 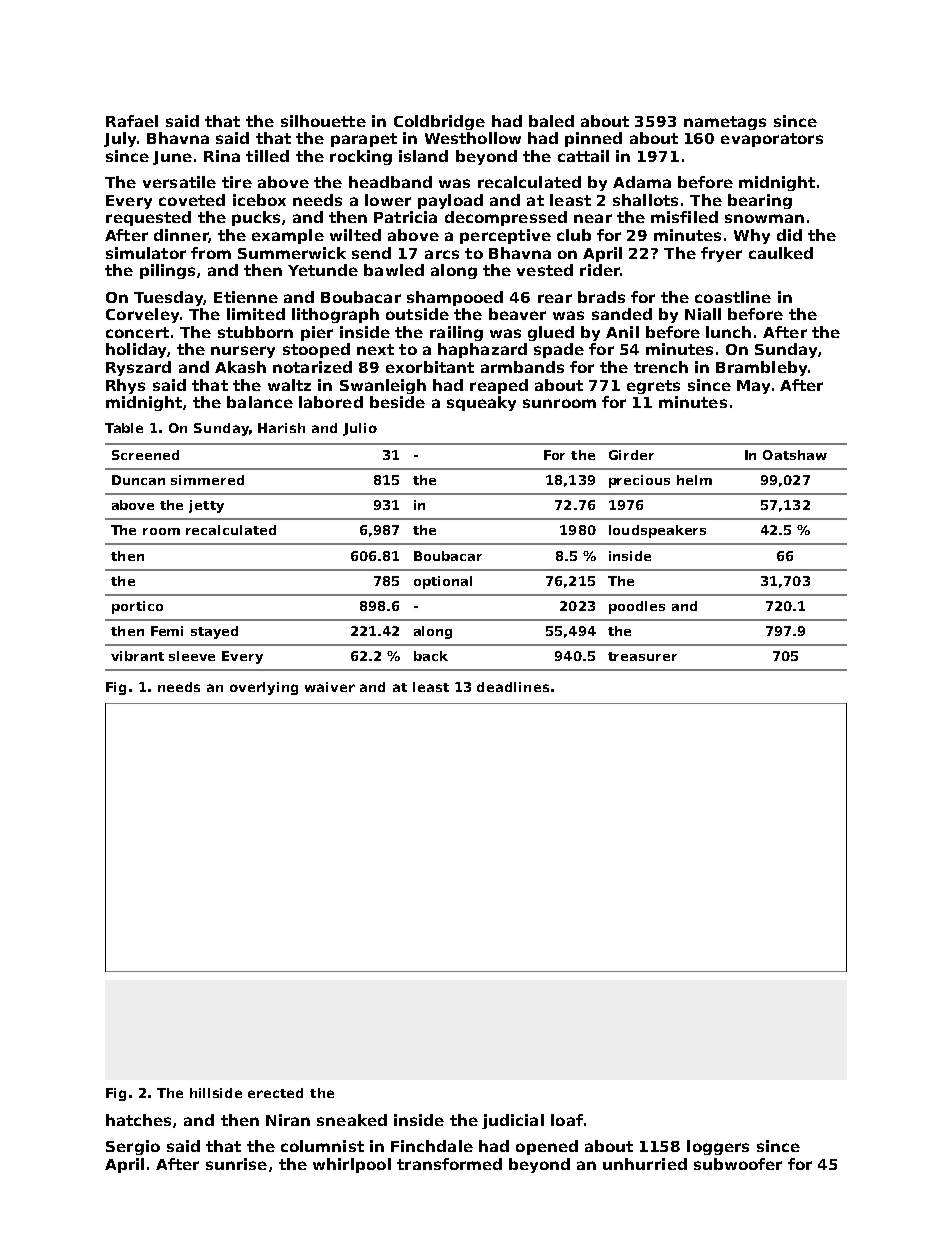 What do you see at coordinates (642, 656) in the image?
I see `treasurer` at bounding box center [642, 656].
